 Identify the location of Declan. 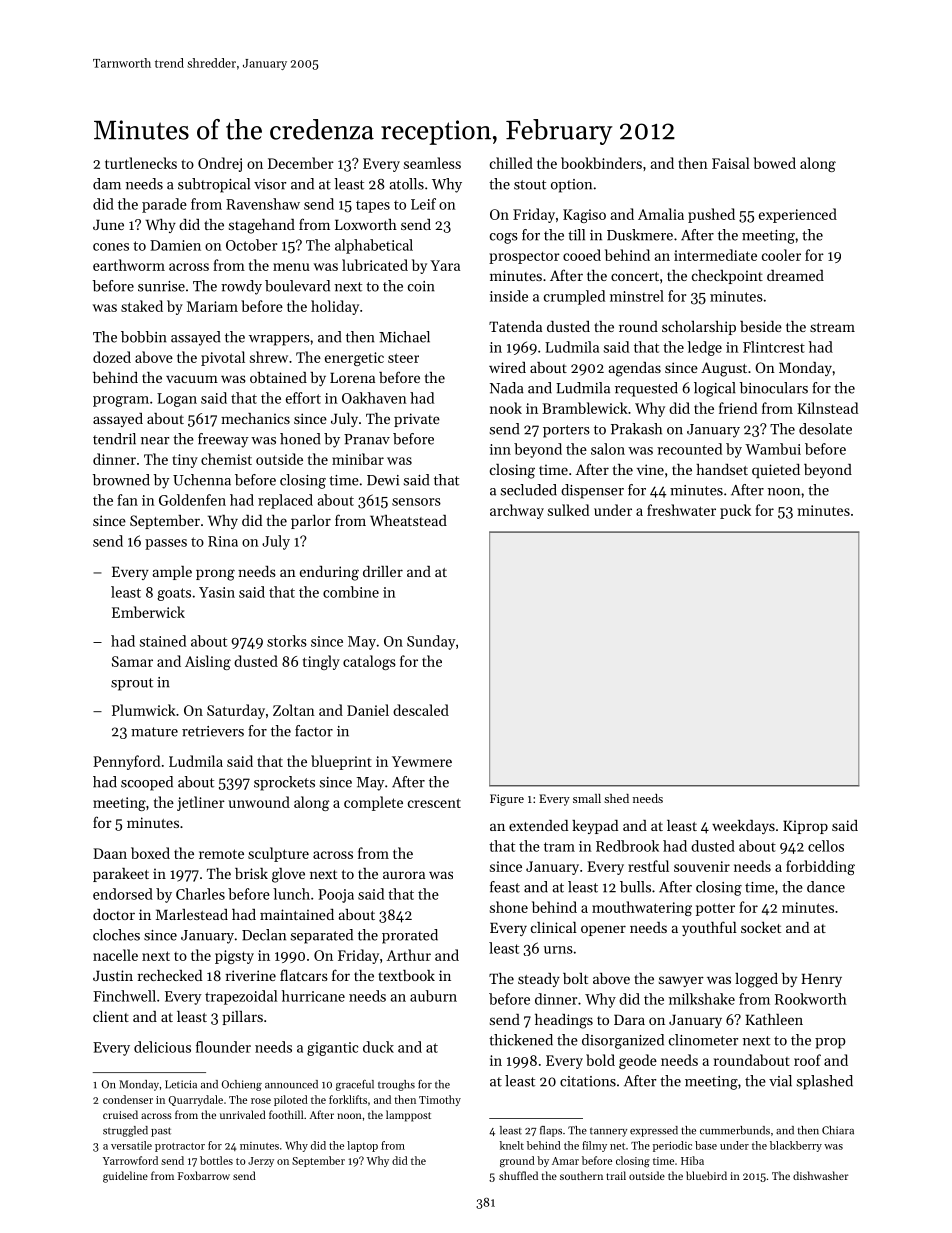
(264, 935).
